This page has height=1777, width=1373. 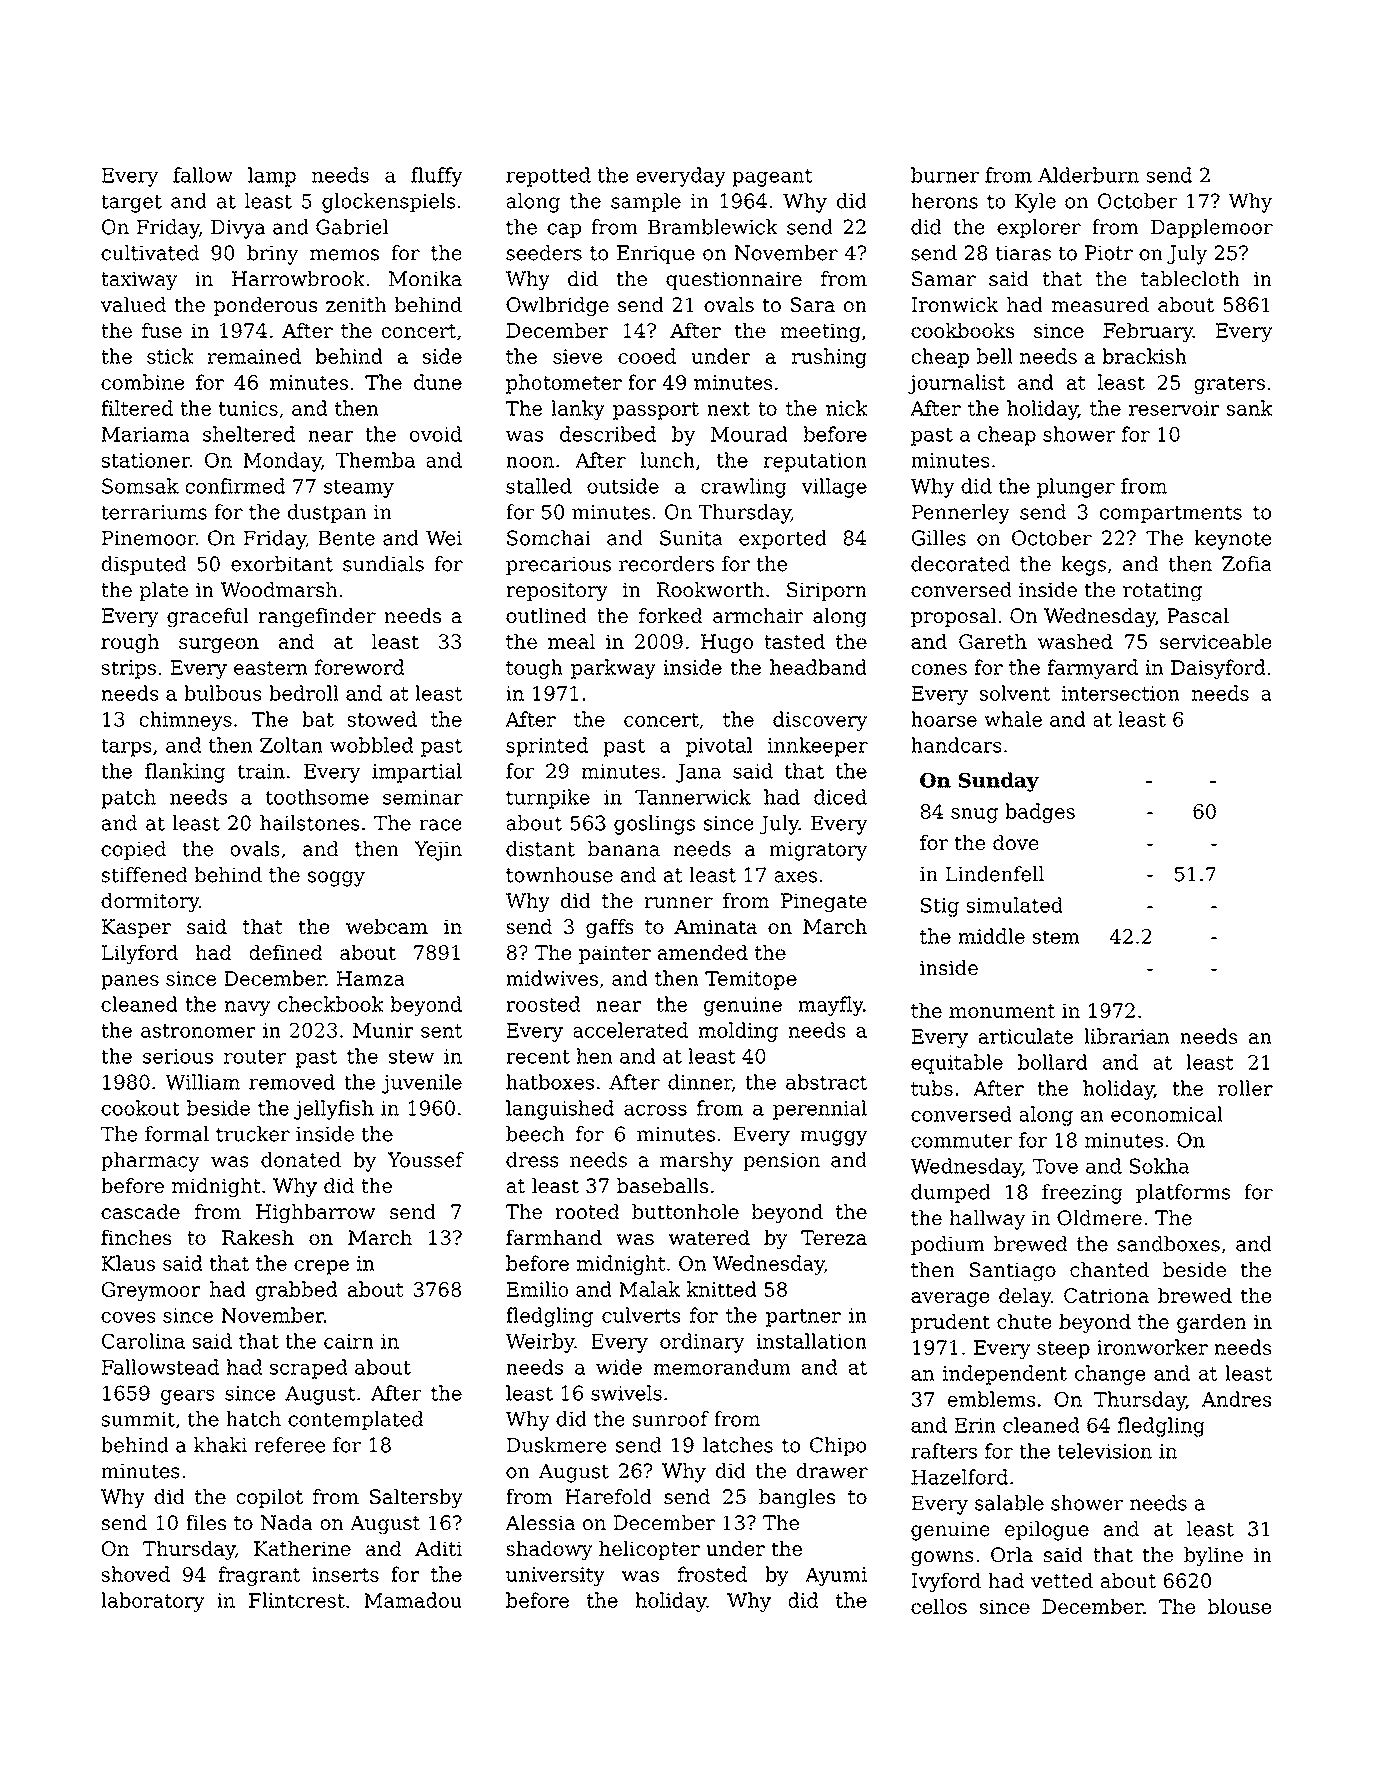 What do you see at coordinates (1055, 1166) in the page?
I see `Tove` at bounding box center [1055, 1166].
